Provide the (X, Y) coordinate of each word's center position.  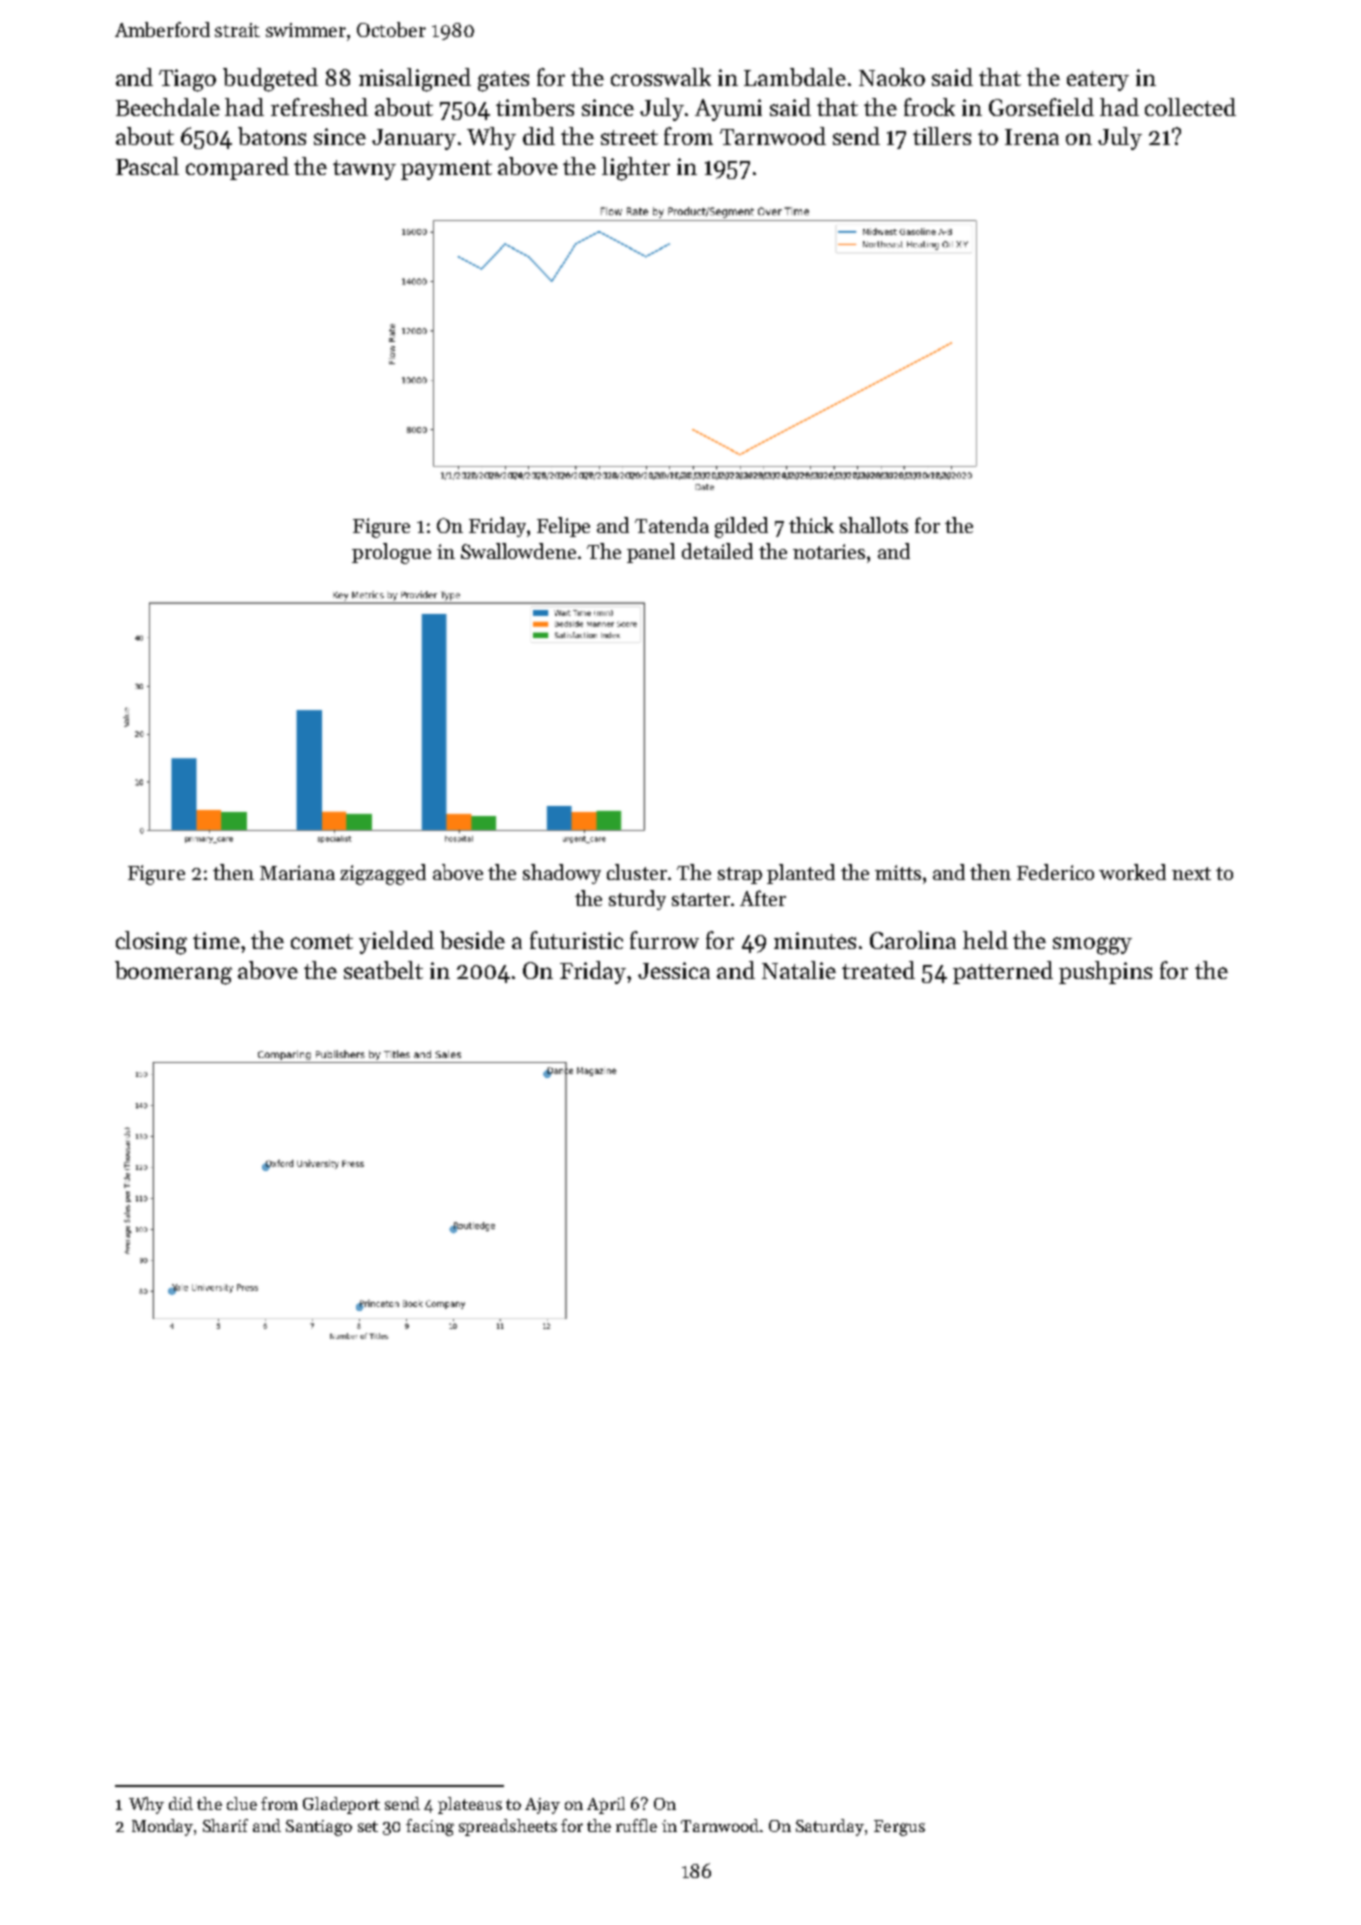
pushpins (1105, 972)
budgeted (270, 80)
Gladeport (341, 1805)
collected (1190, 107)
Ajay (542, 1806)
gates (503, 81)
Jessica (674, 970)
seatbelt (383, 970)
